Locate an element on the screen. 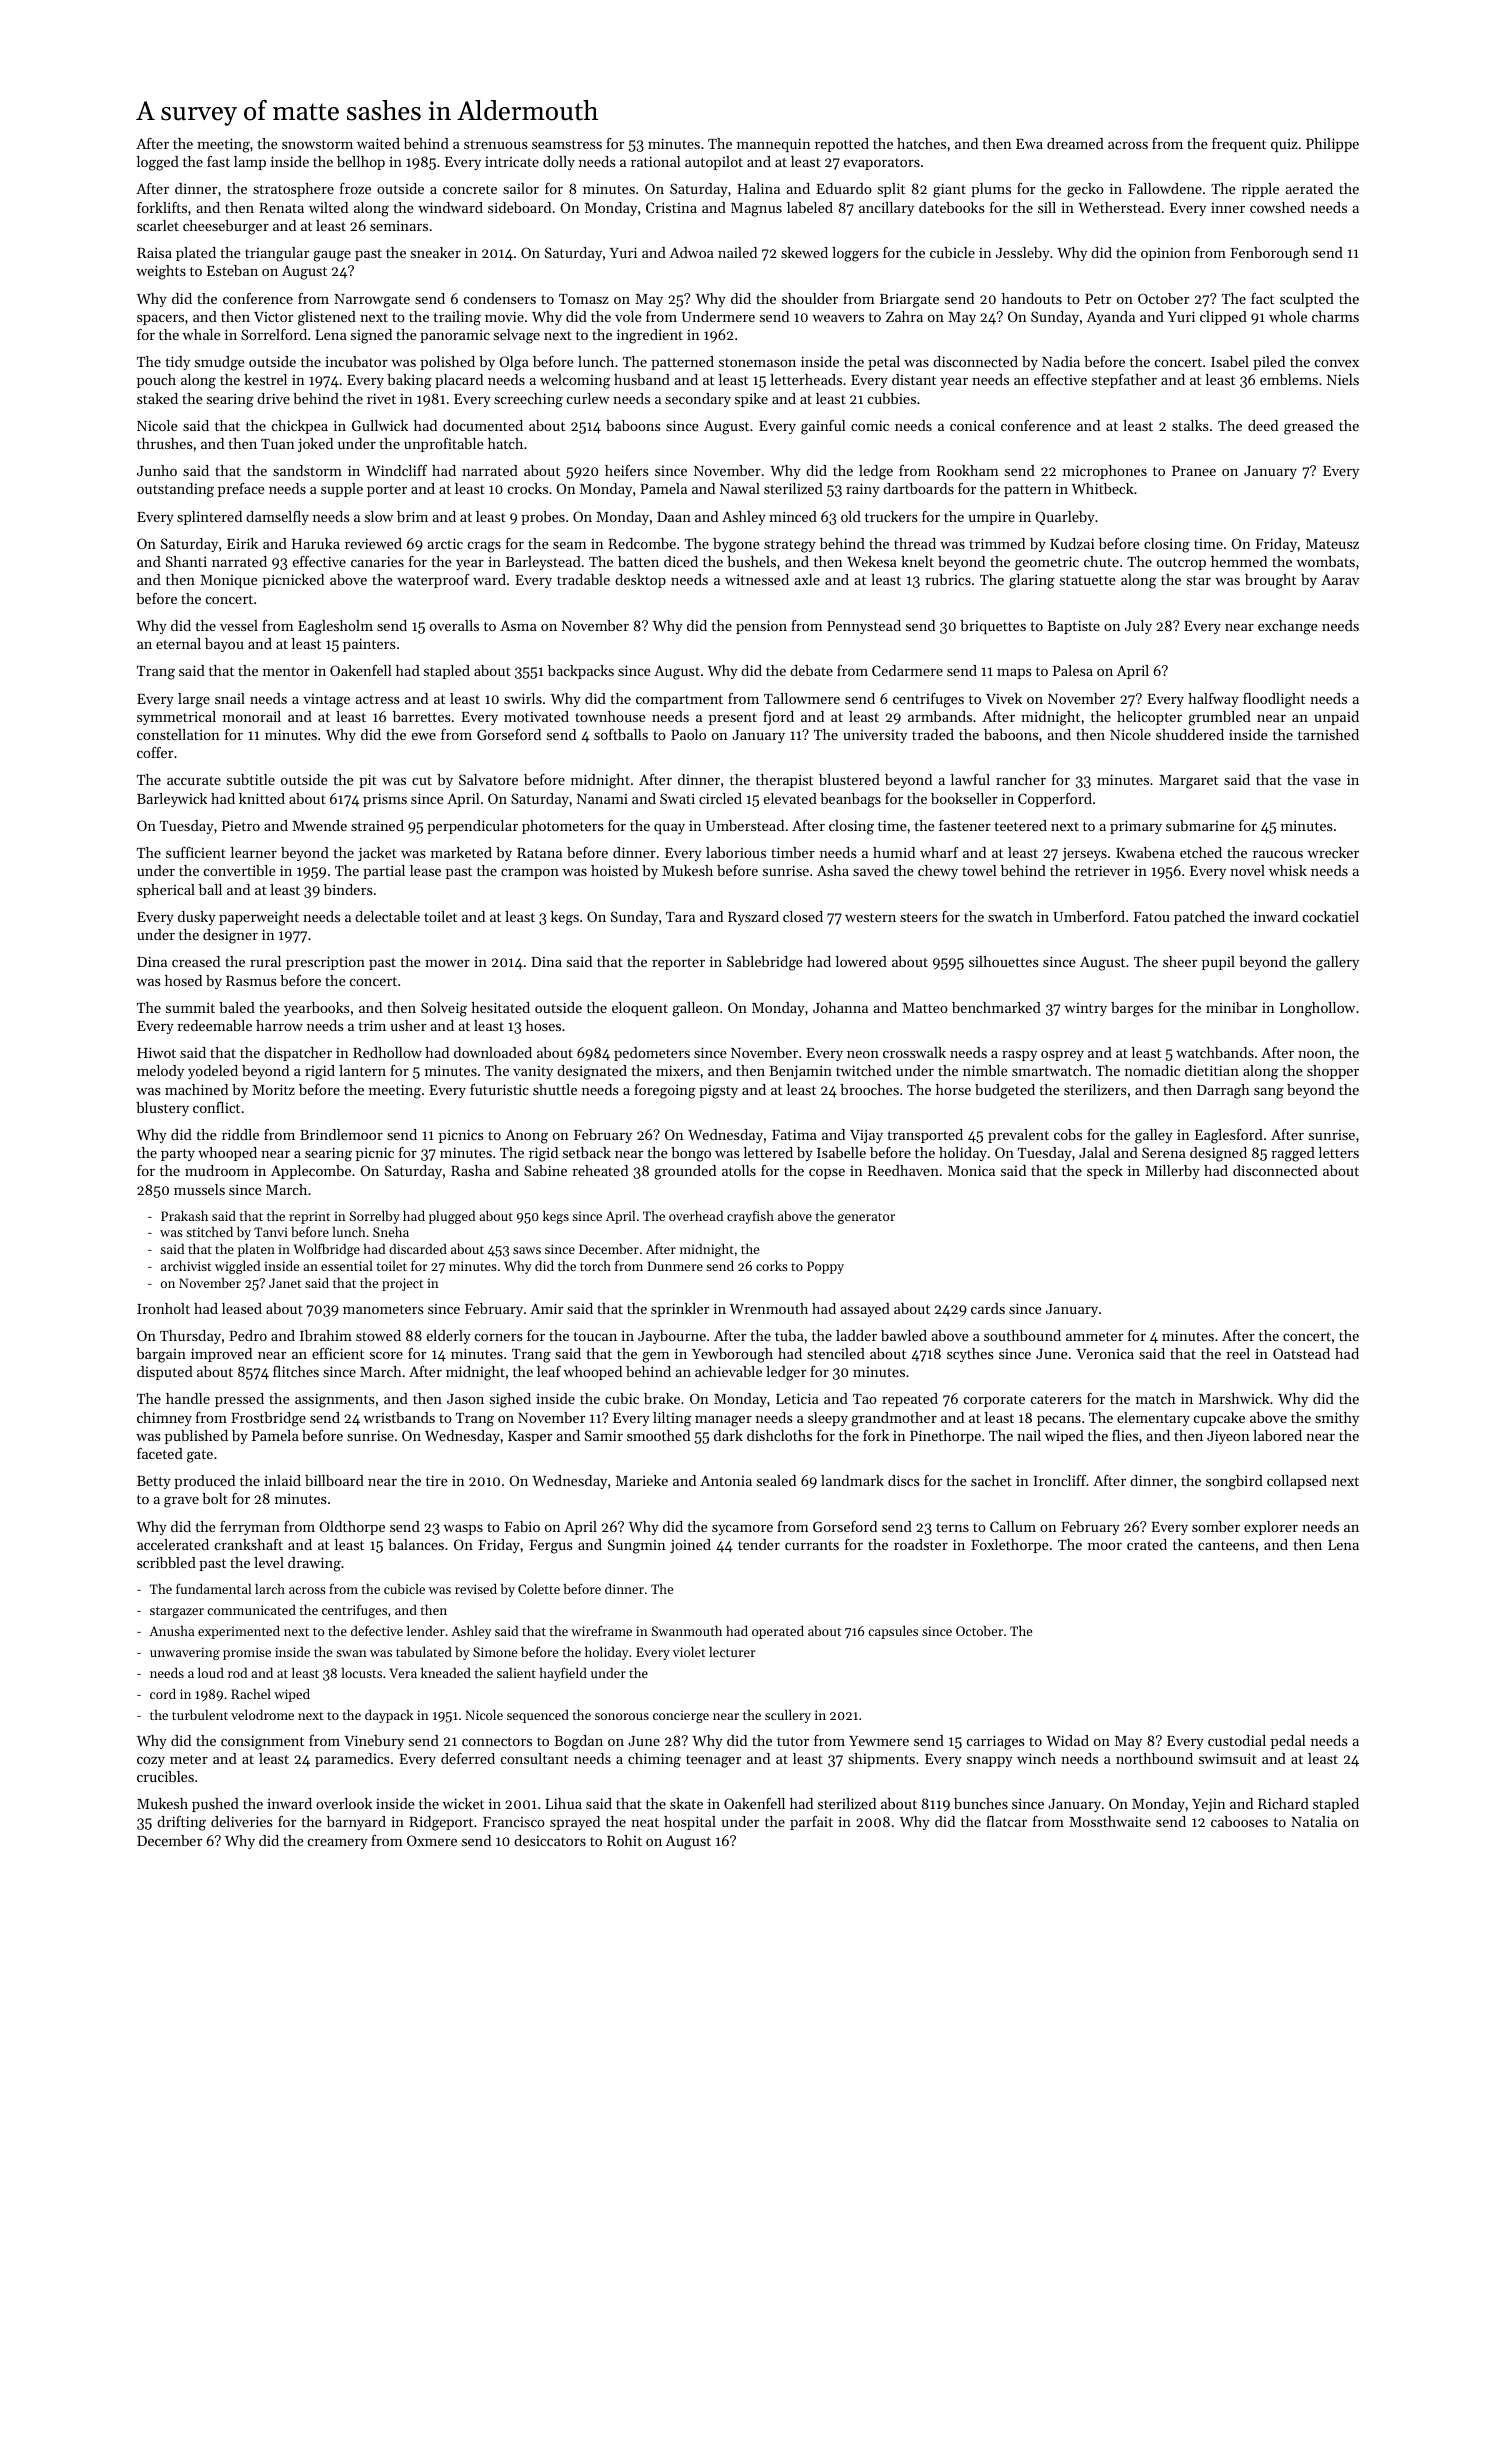 This screenshot has width=1496, height=2464. Ayanda is located at coordinates (1111, 318).
